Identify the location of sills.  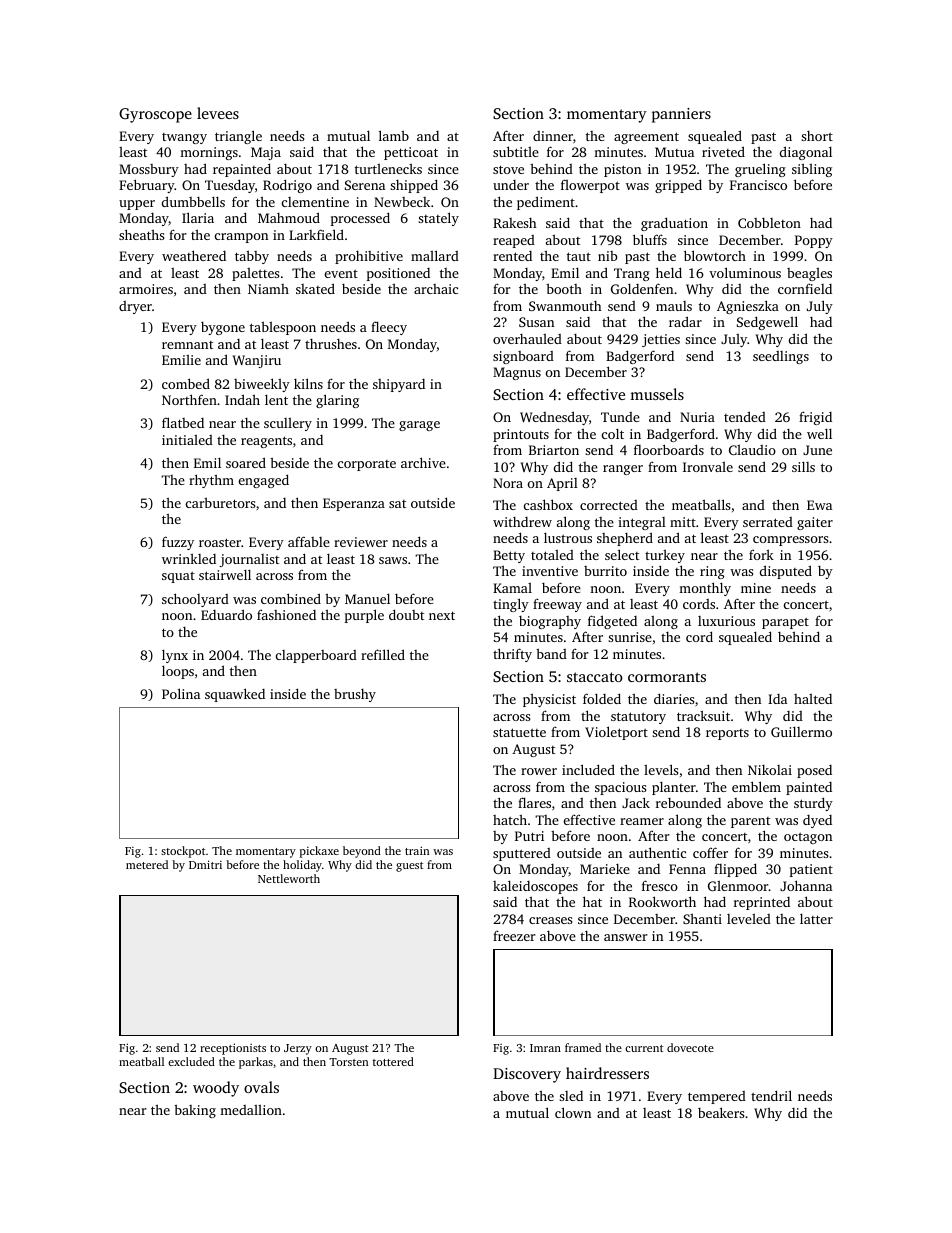
(803, 466).
